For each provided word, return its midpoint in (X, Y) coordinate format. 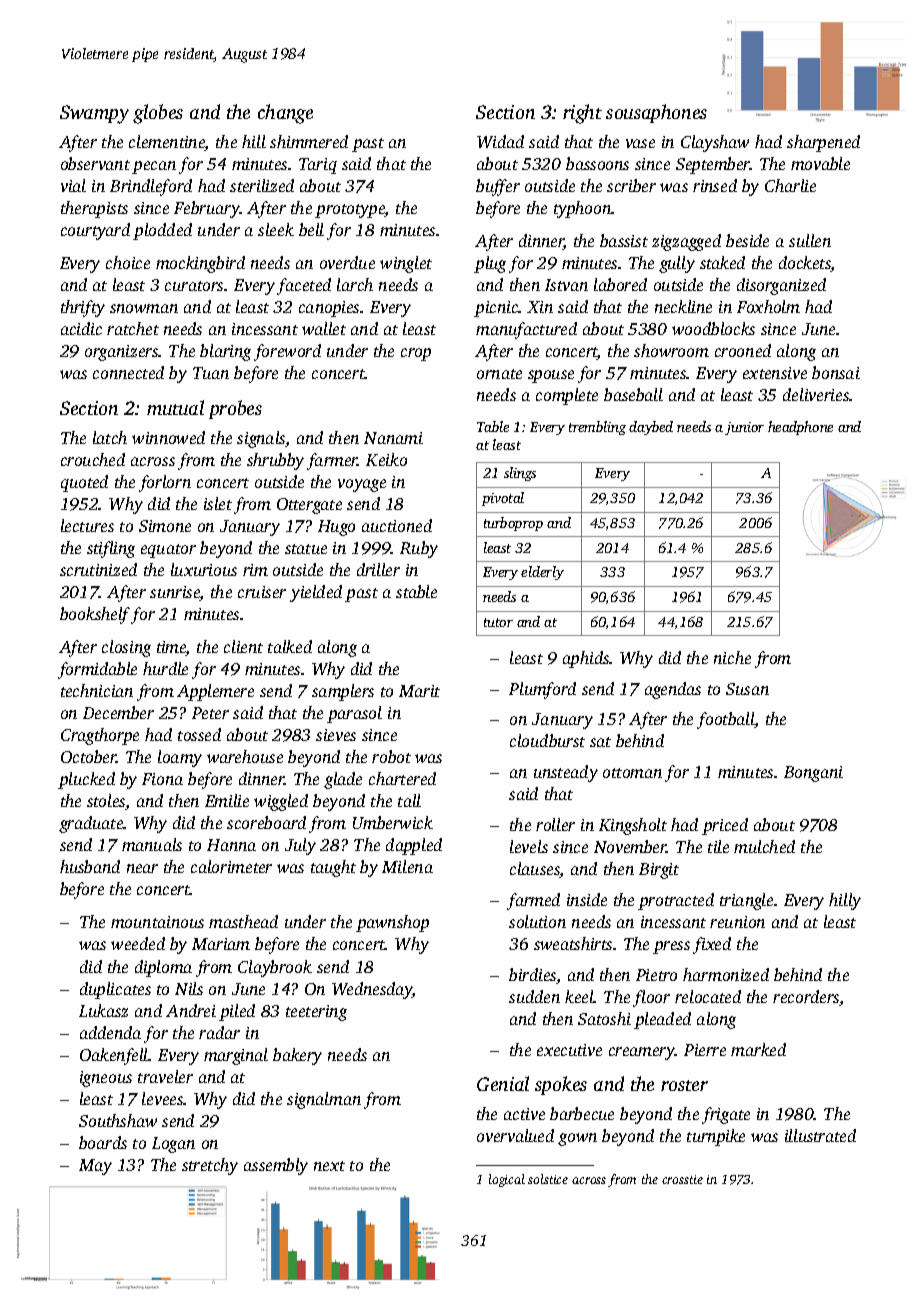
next (329, 1166)
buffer (498, 187)
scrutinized (98, 569)
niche (732, 657)
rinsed (715, 185)
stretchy (210, 1166)
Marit (419, 691)
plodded (162, 231)
